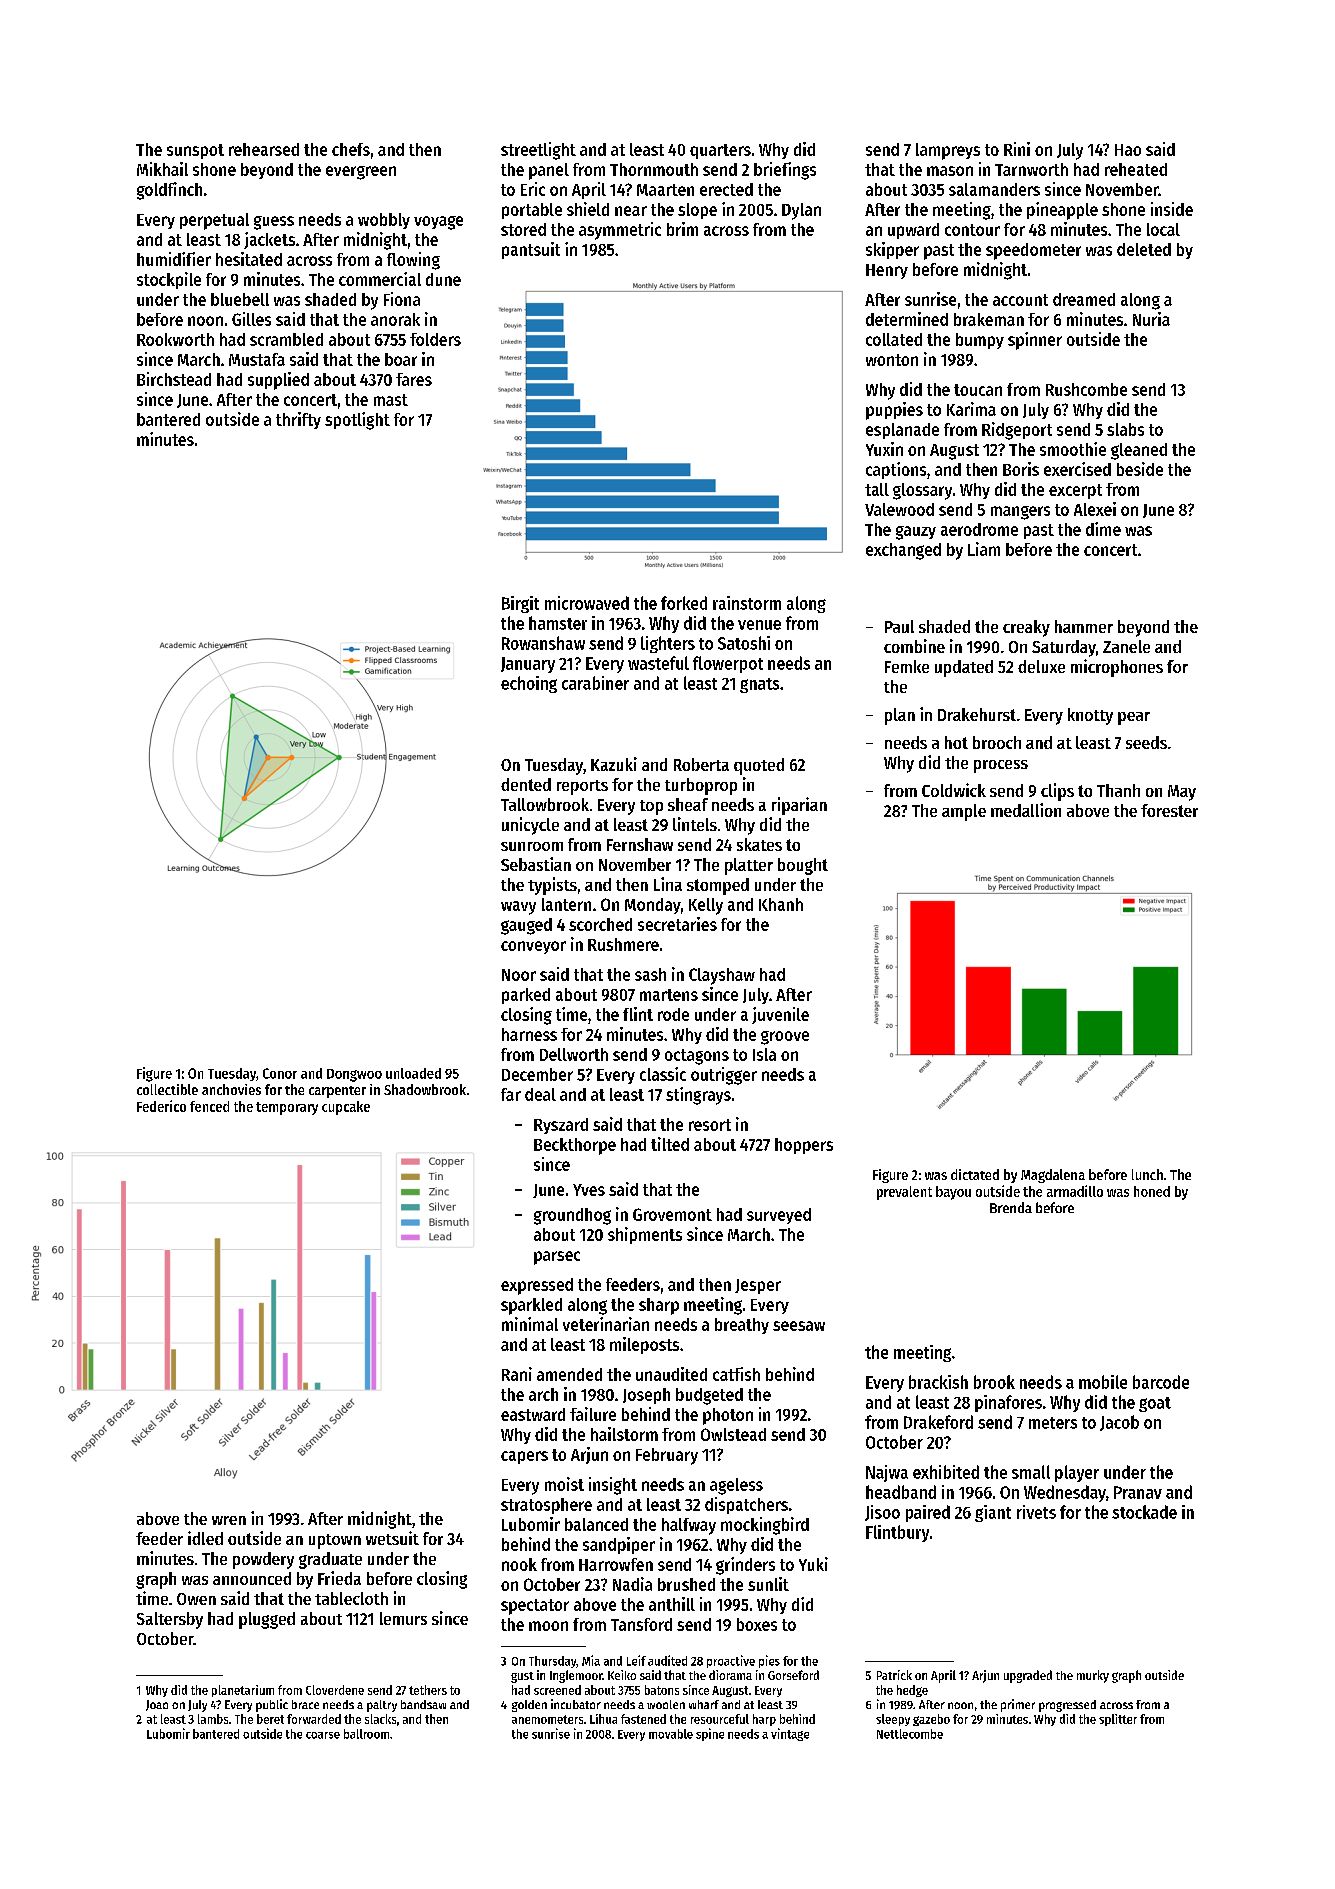  What do you see at coordinates (538, 151) in the page?
I see `streetlight` at bounding box center [538, 151].
